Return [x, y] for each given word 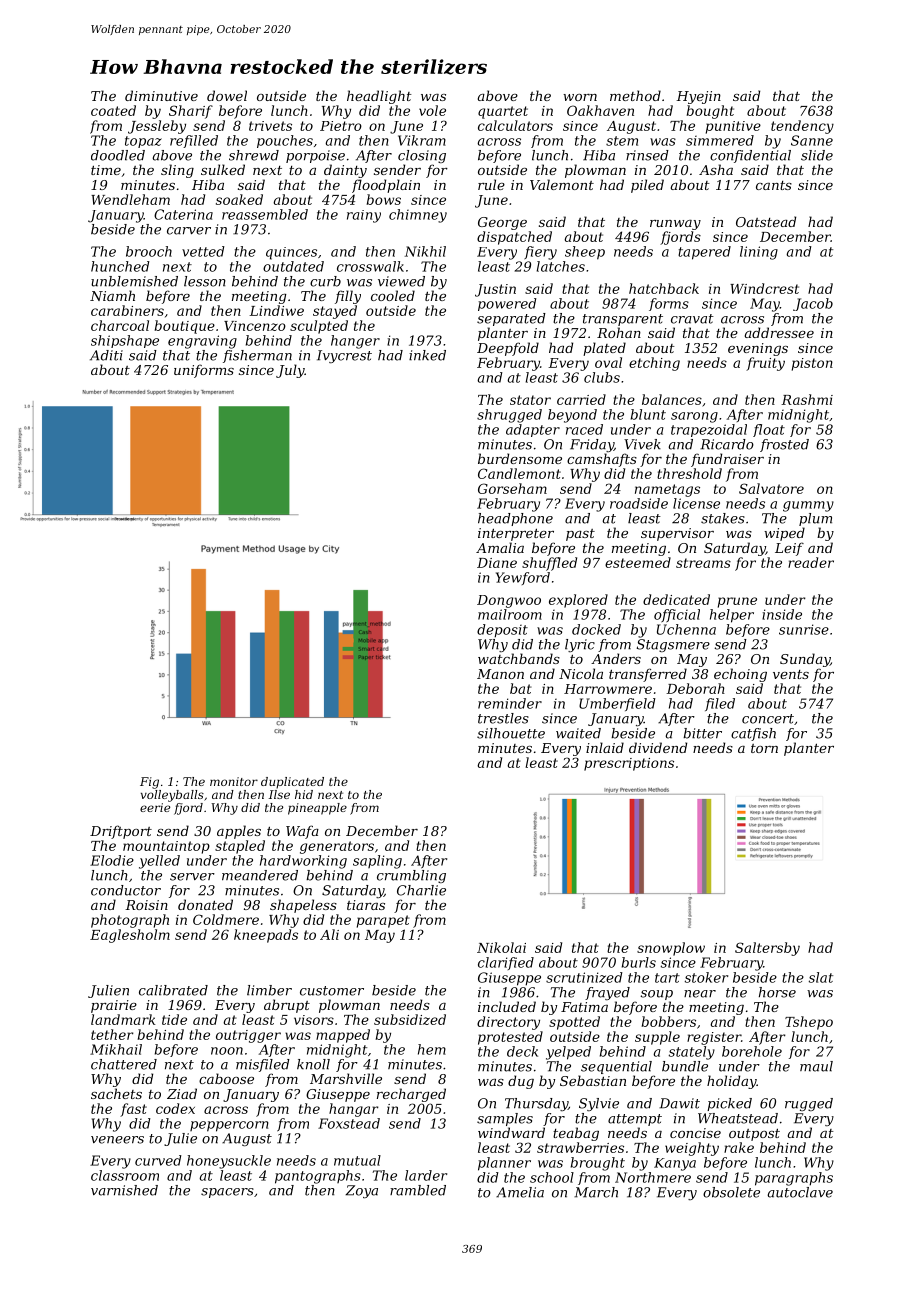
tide [174, 1019]
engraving [202, 342]
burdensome [520, 458]
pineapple [317, 809]
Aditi [106, 355]
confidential [750, 156]
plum [815, 519]
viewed [401, 281]
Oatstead [766, 221]
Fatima [584, 1007]
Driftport [121, 832]
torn [764, 748]
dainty [345, 171]
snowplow [671, 949]
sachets [116, 1093]
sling [177, 171]
